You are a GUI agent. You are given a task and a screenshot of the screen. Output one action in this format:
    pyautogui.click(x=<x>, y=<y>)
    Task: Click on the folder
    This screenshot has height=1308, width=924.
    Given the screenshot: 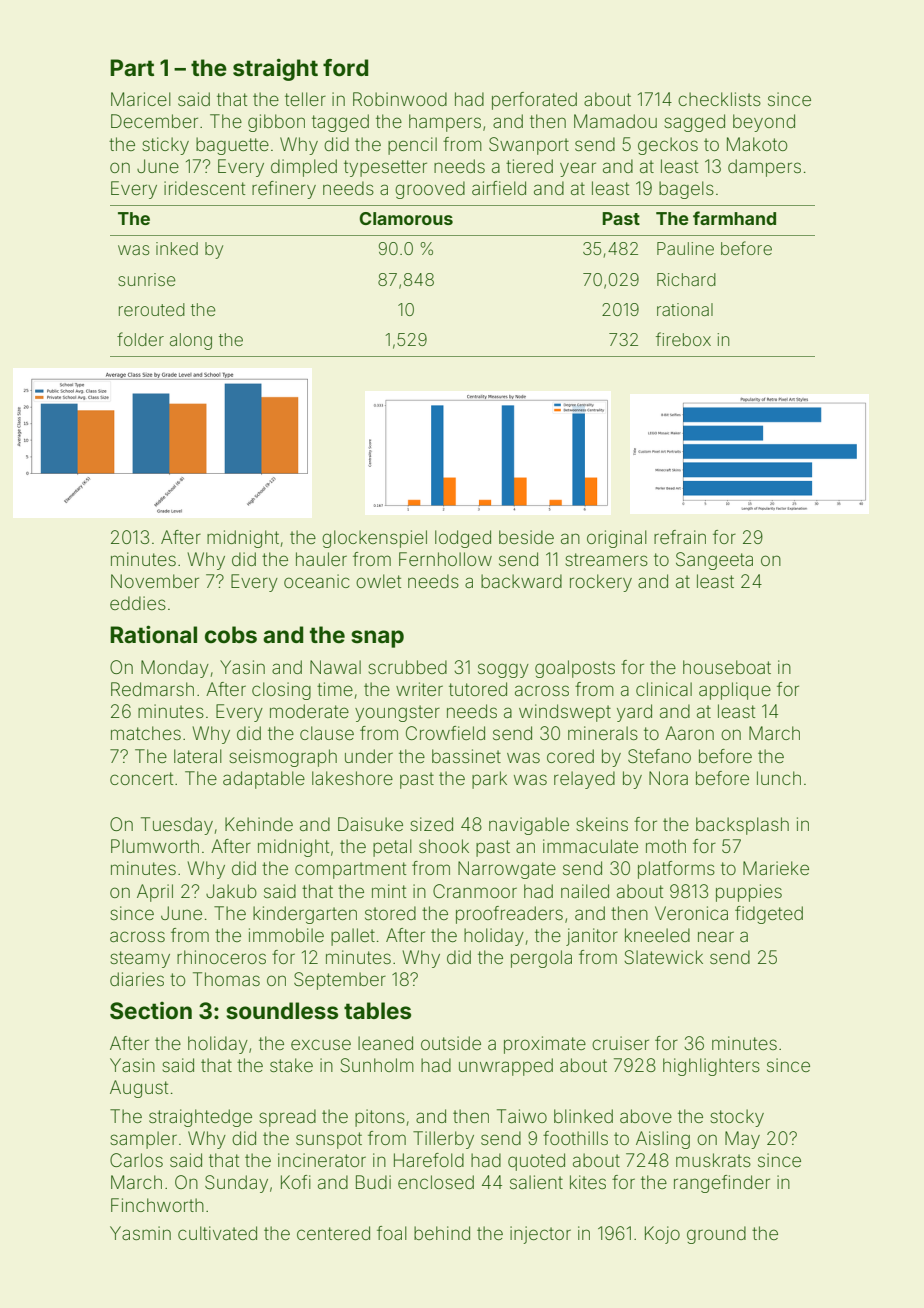 What is the action you would take?
    pyautogui.click(x=140, y=339)
